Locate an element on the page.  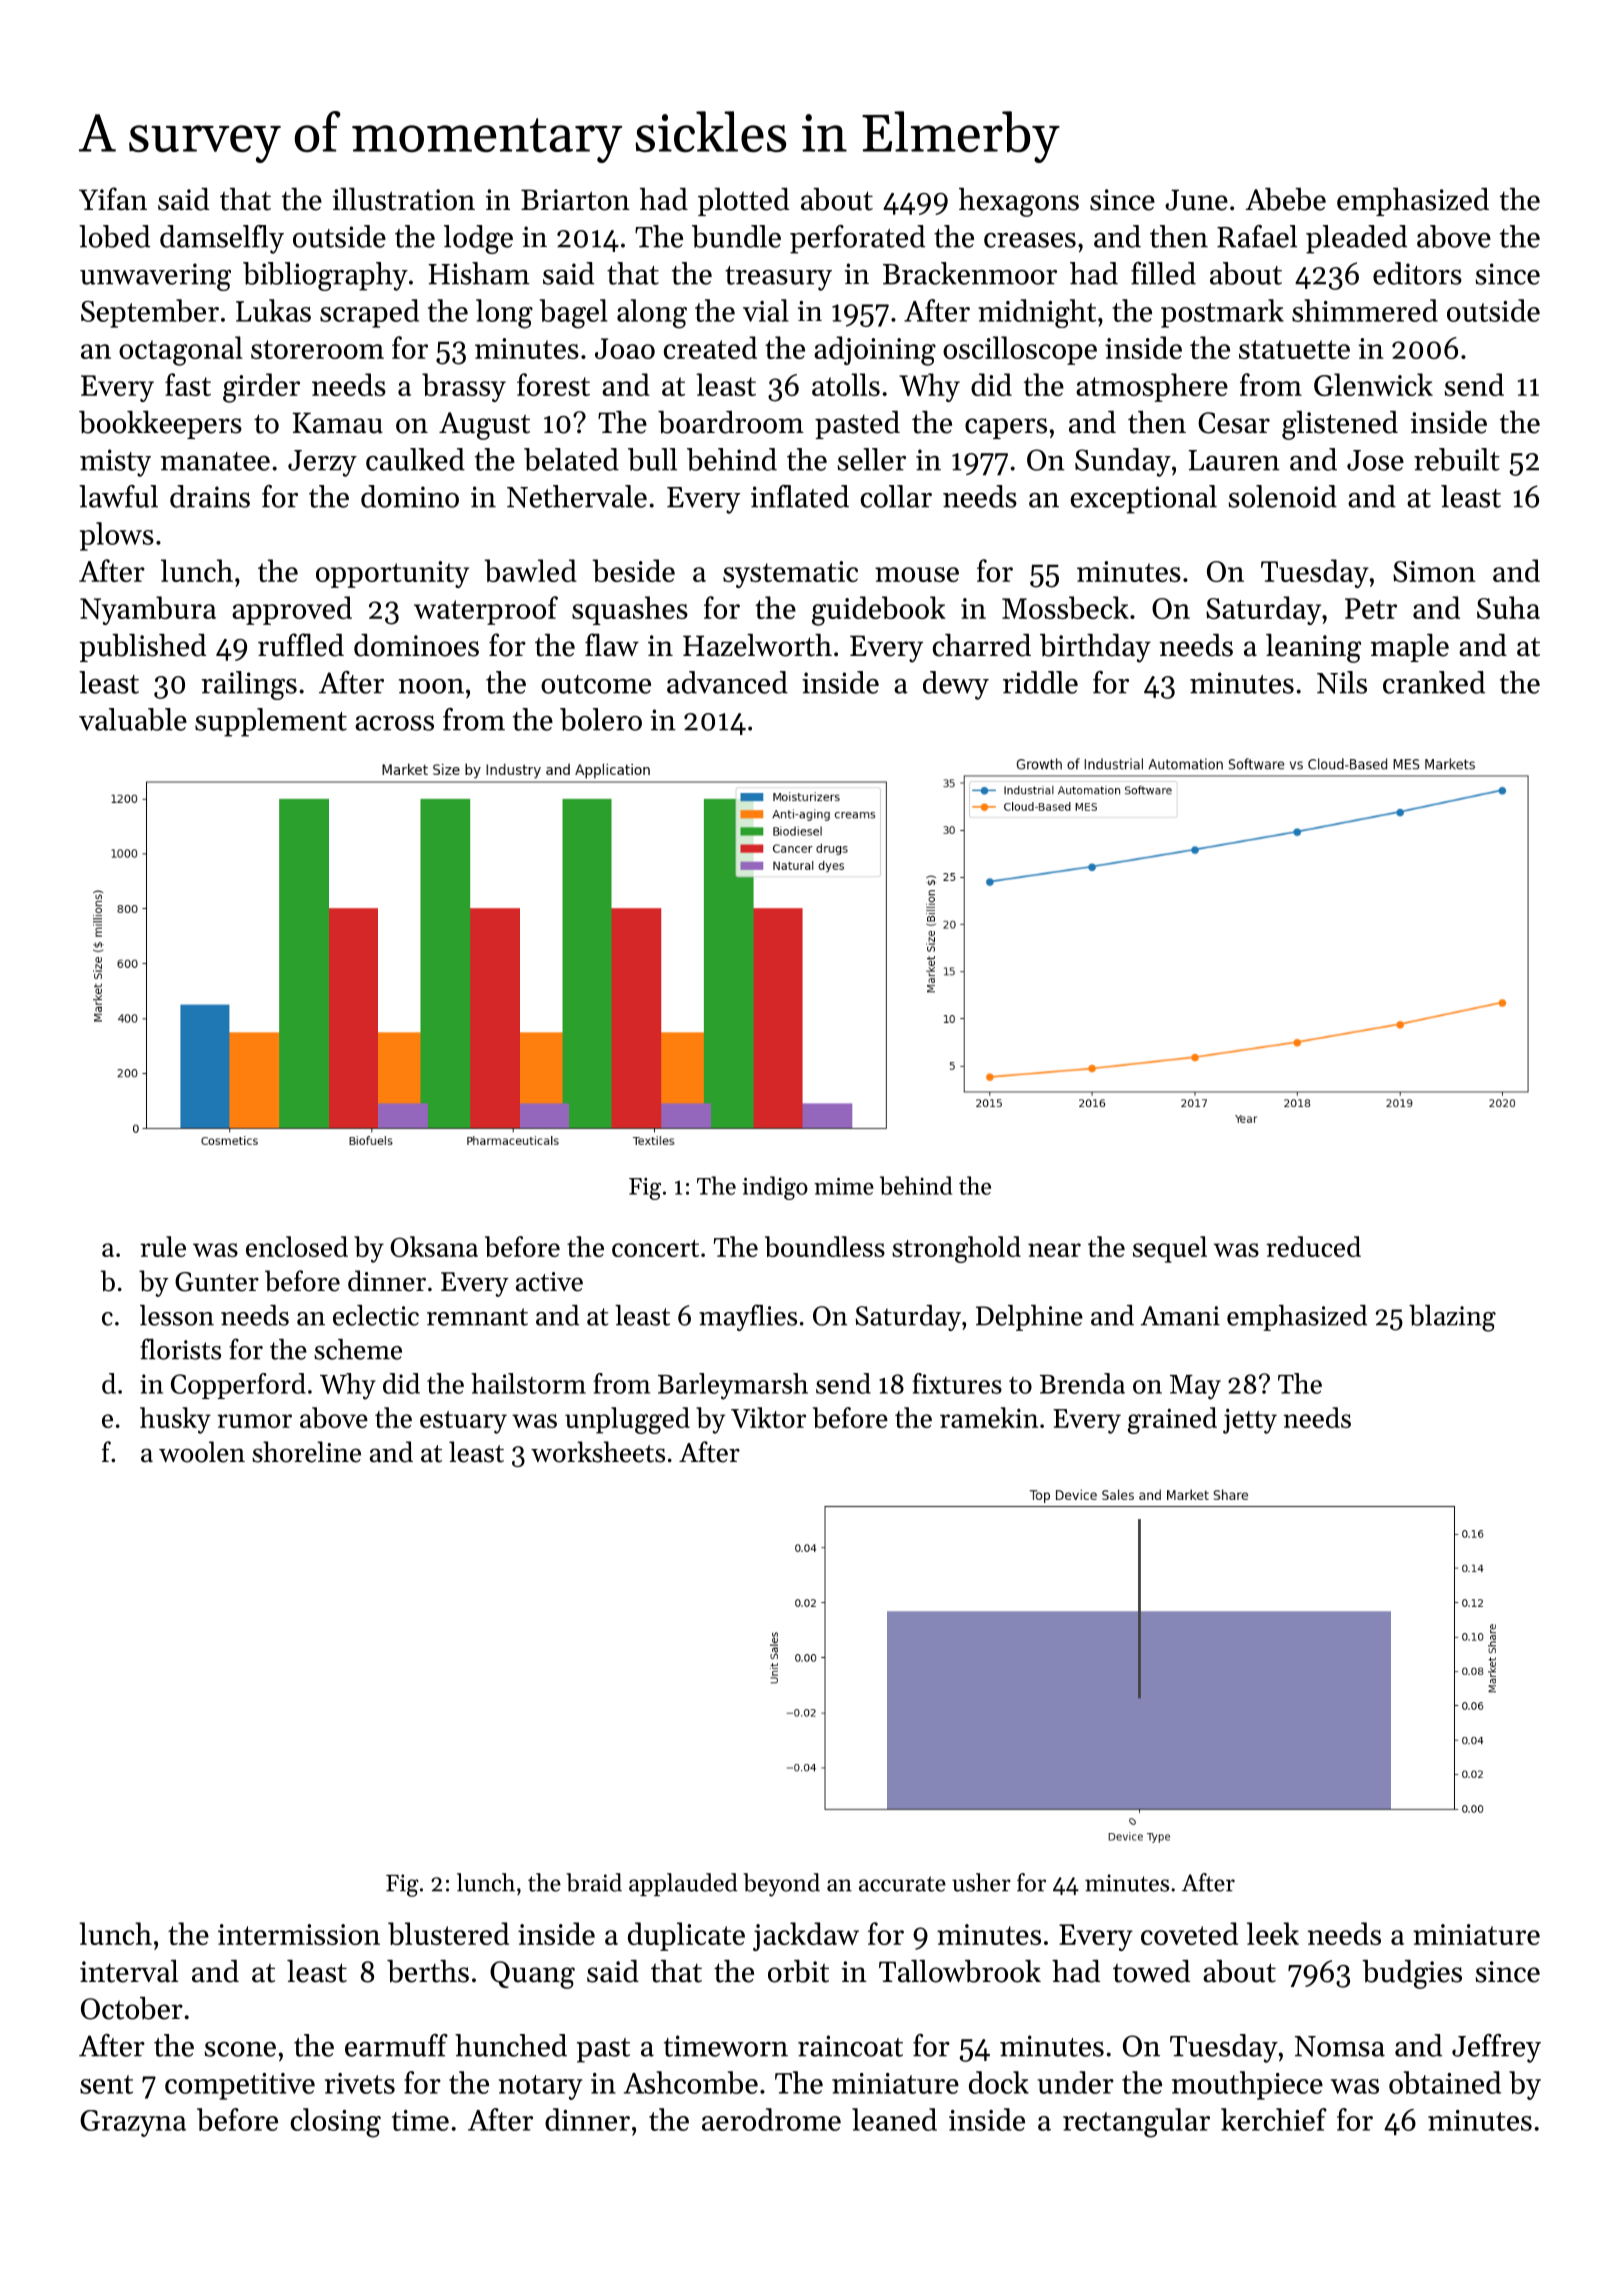
inflated is located at coordinates (800, 496).
